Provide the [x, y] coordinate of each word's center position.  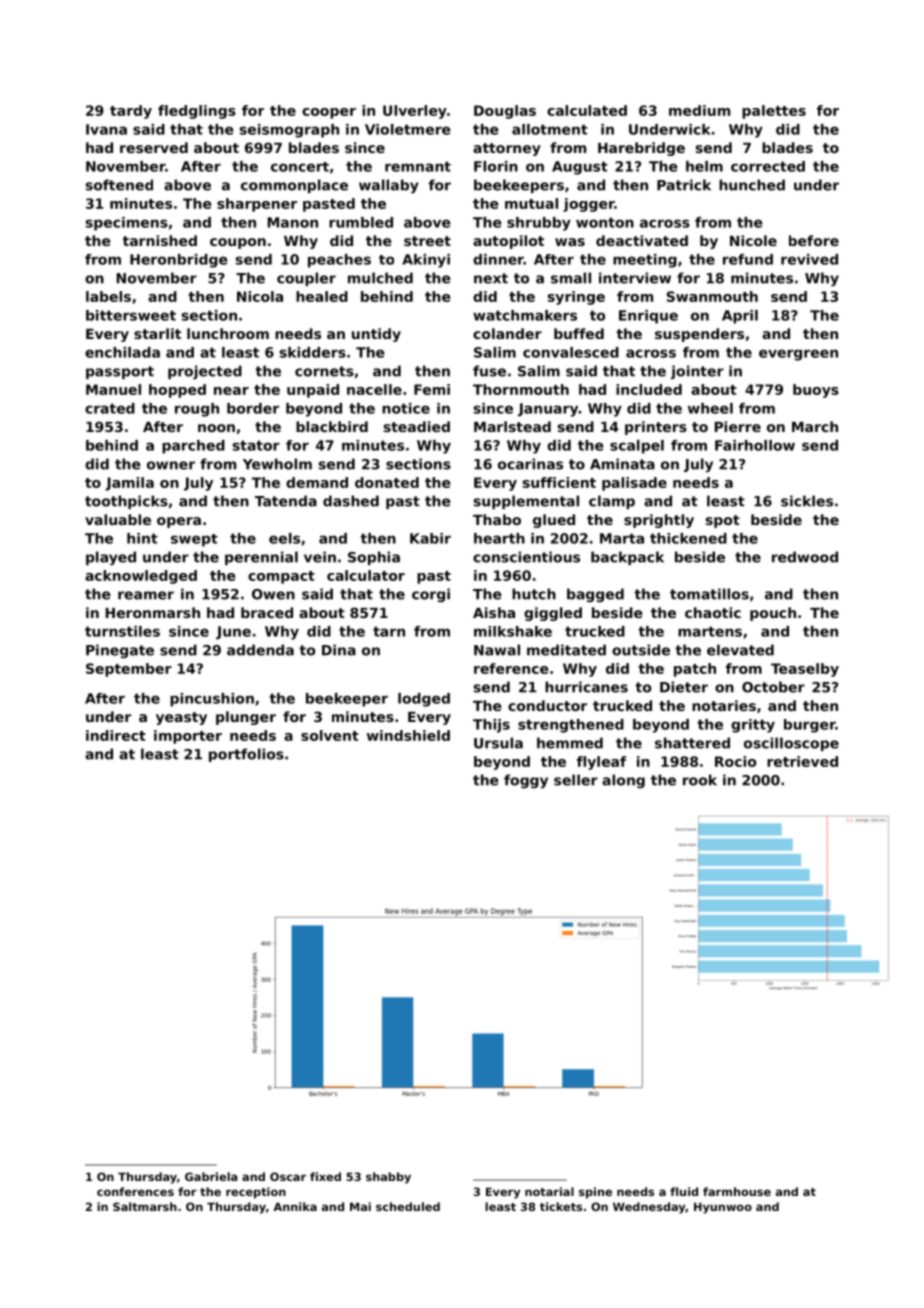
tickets [561, 1206]
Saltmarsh [145, 1206]
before [814, 240]
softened [119, 185]
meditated [566, 650]
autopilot [508, 242]
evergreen [798, 355]
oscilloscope [791, 744]
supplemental [526, 502]
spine [595, 1193]
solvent [330, 735]
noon [216, 428]
